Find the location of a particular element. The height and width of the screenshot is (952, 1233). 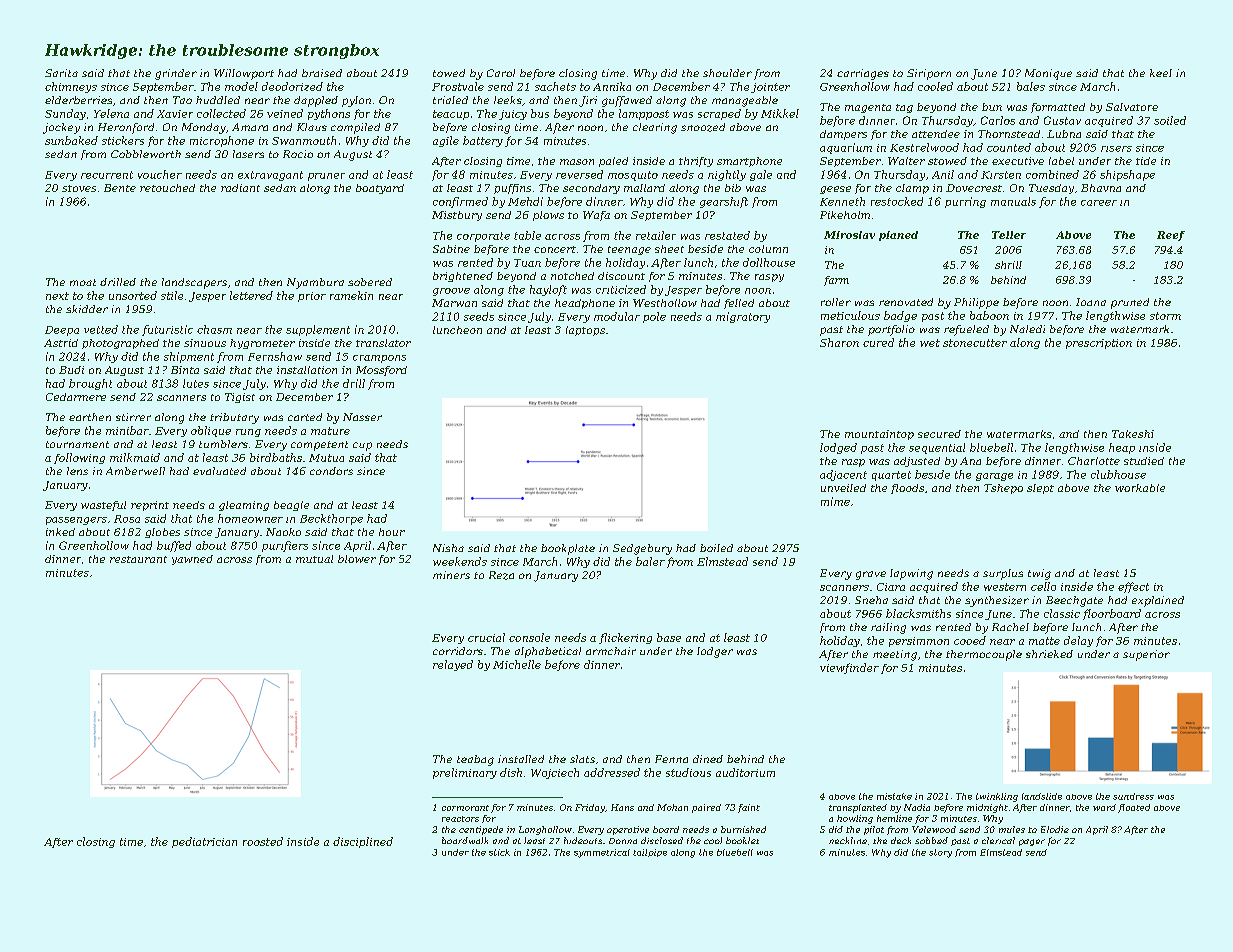

blower is located at coordinates (357, 559).
